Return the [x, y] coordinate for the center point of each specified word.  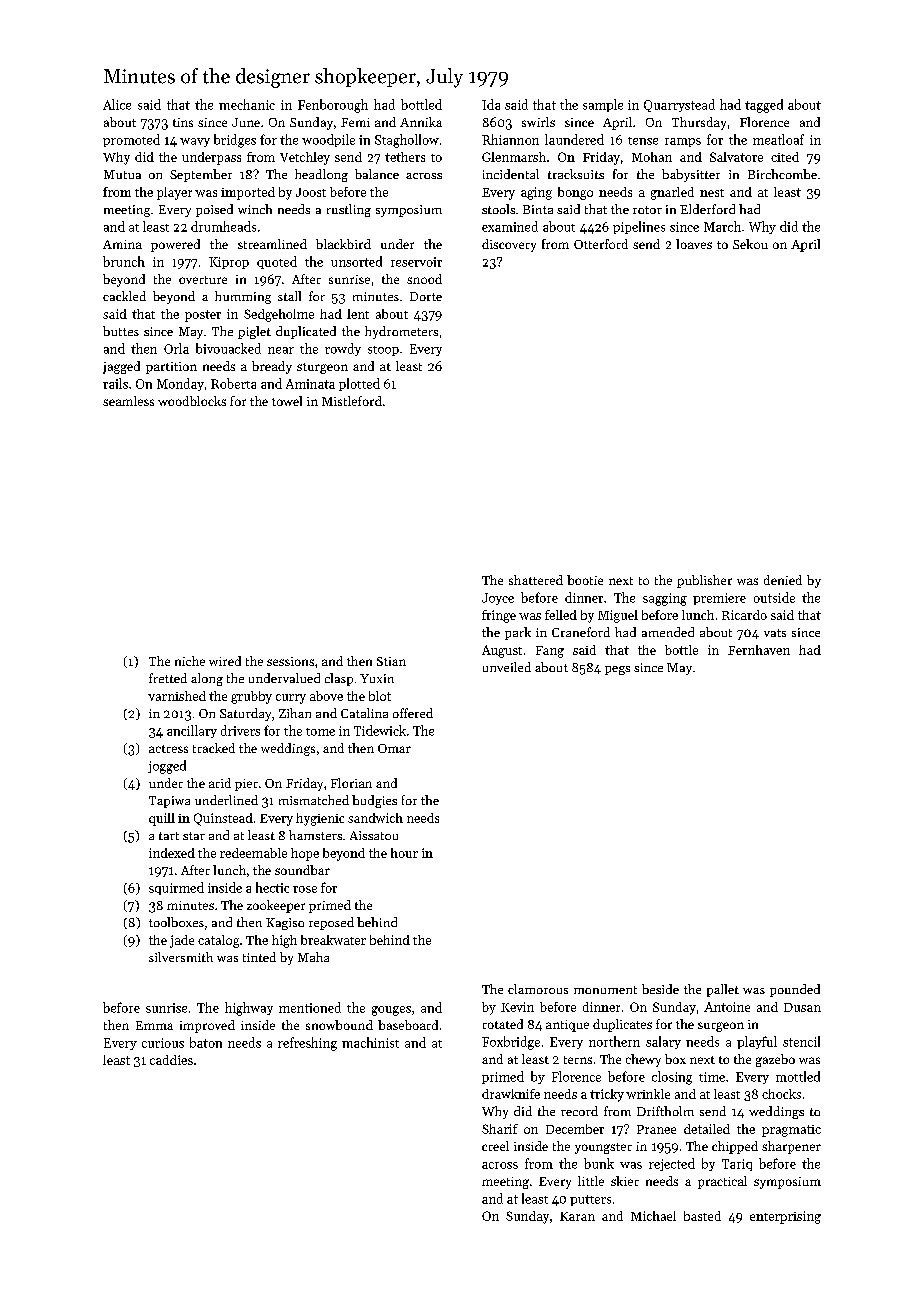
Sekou [750, 244]
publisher [704, 581]
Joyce [498, 599]
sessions [290, 661]
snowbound [339, 1025]
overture [203, 280]
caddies [171, 1060]
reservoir [416, 262]
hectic [272, 887]
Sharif [500, 1129]
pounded [795, 990]
